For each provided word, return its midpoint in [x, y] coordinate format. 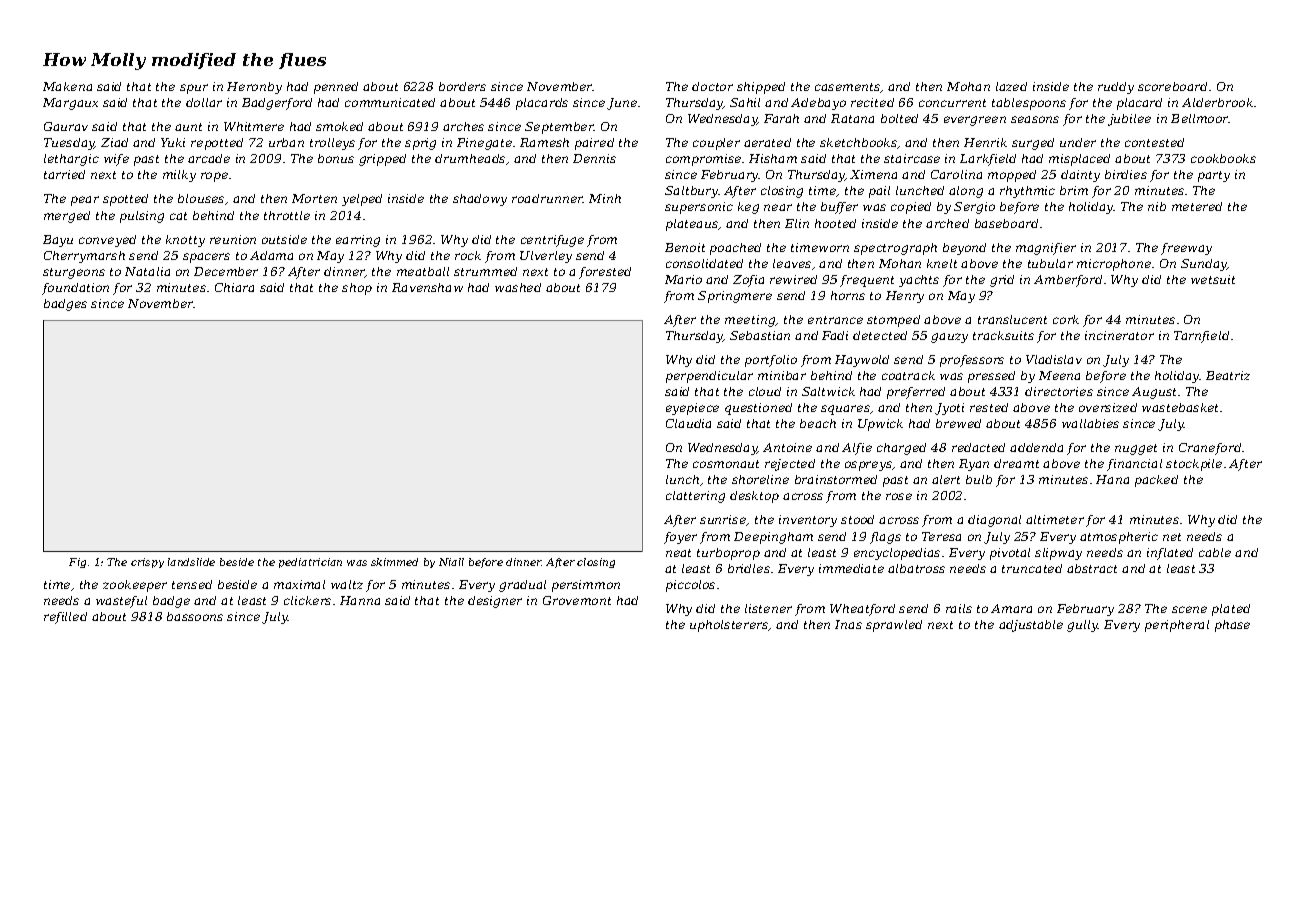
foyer [680, 538]
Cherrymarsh [84, 257]
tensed [192, 584]
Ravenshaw [427, 287]
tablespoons [1029, 104]
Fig [77, 563]
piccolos [690, 586]
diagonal [994, 521]
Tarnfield [1201, 337]
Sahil [745, 102]
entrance [835, 320]
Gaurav [66, 126]
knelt [942, 263]
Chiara [234, 287]
